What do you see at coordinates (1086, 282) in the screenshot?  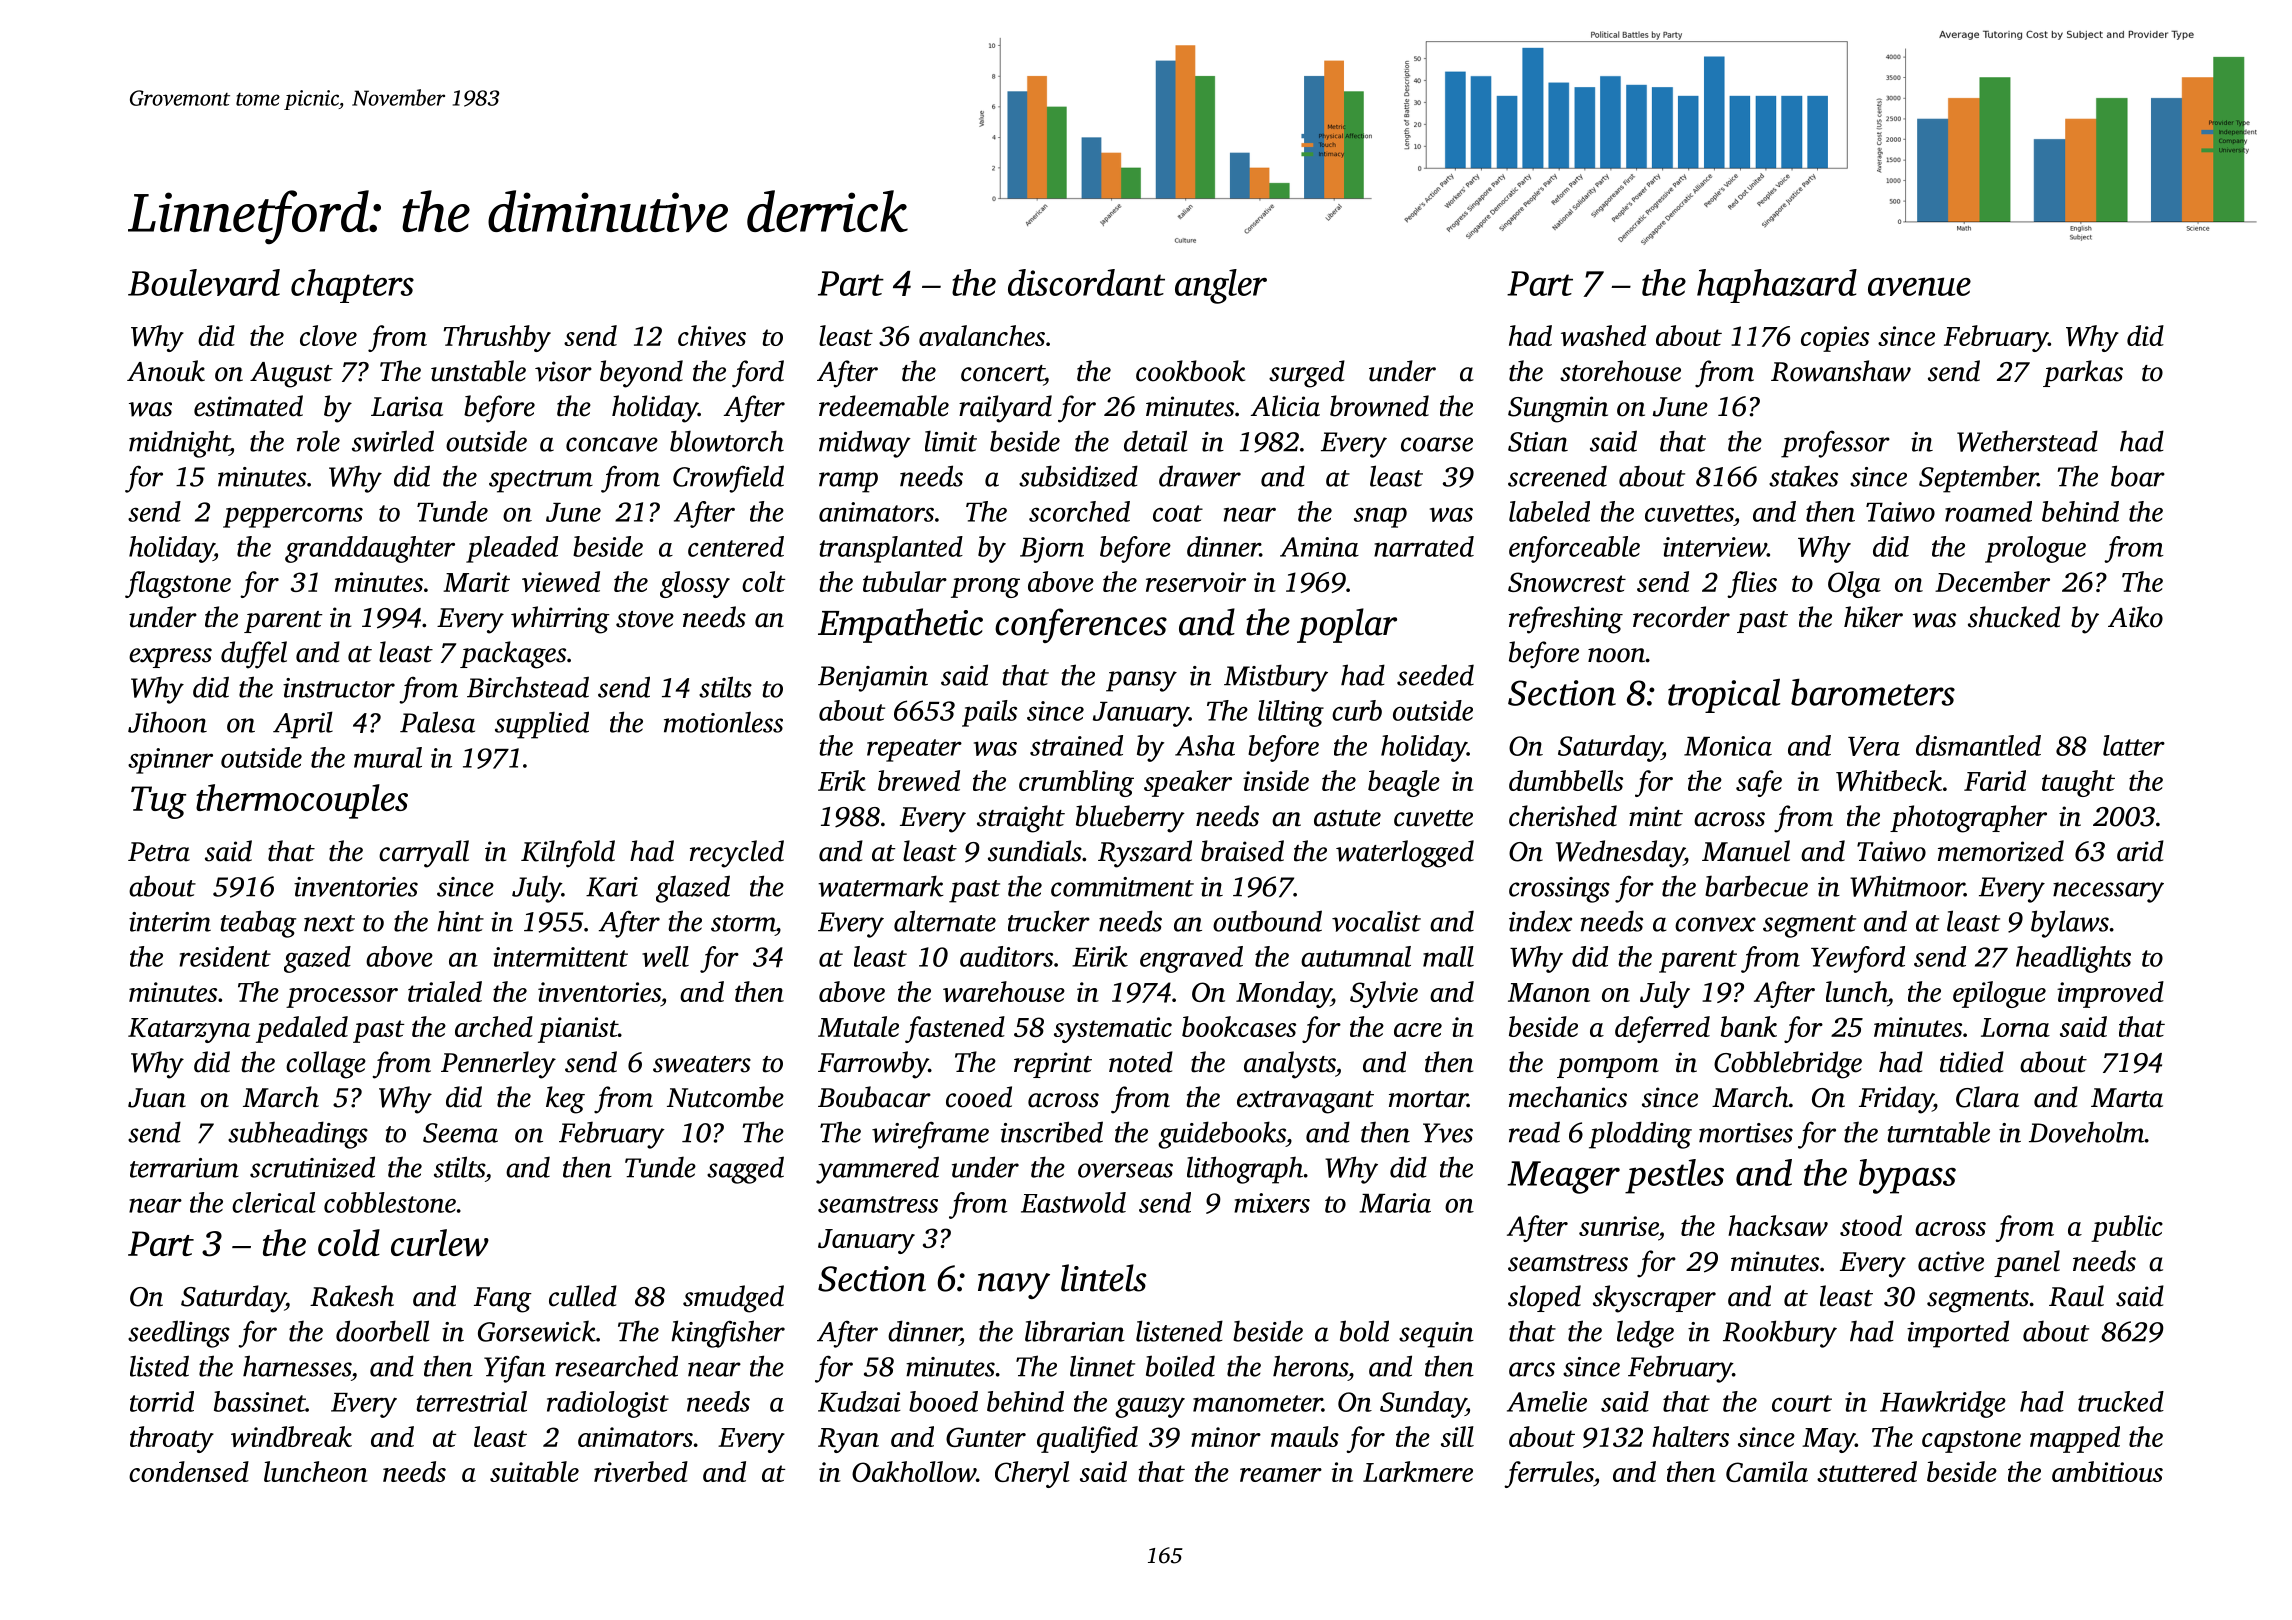 I see `discordant` at bounding box center [1086, 282].
